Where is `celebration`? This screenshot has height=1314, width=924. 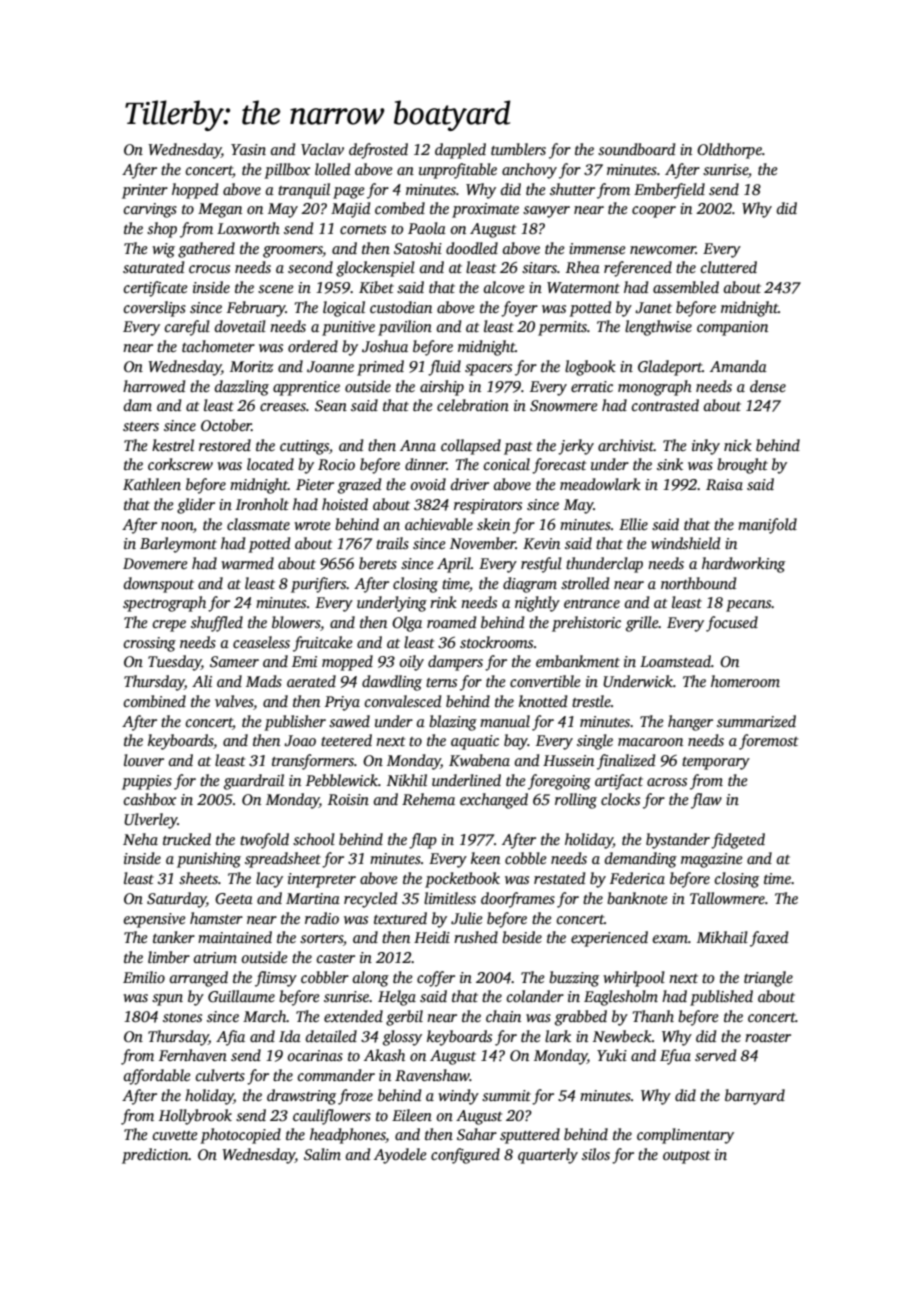 celebration is located at coordinates (473, 405).
